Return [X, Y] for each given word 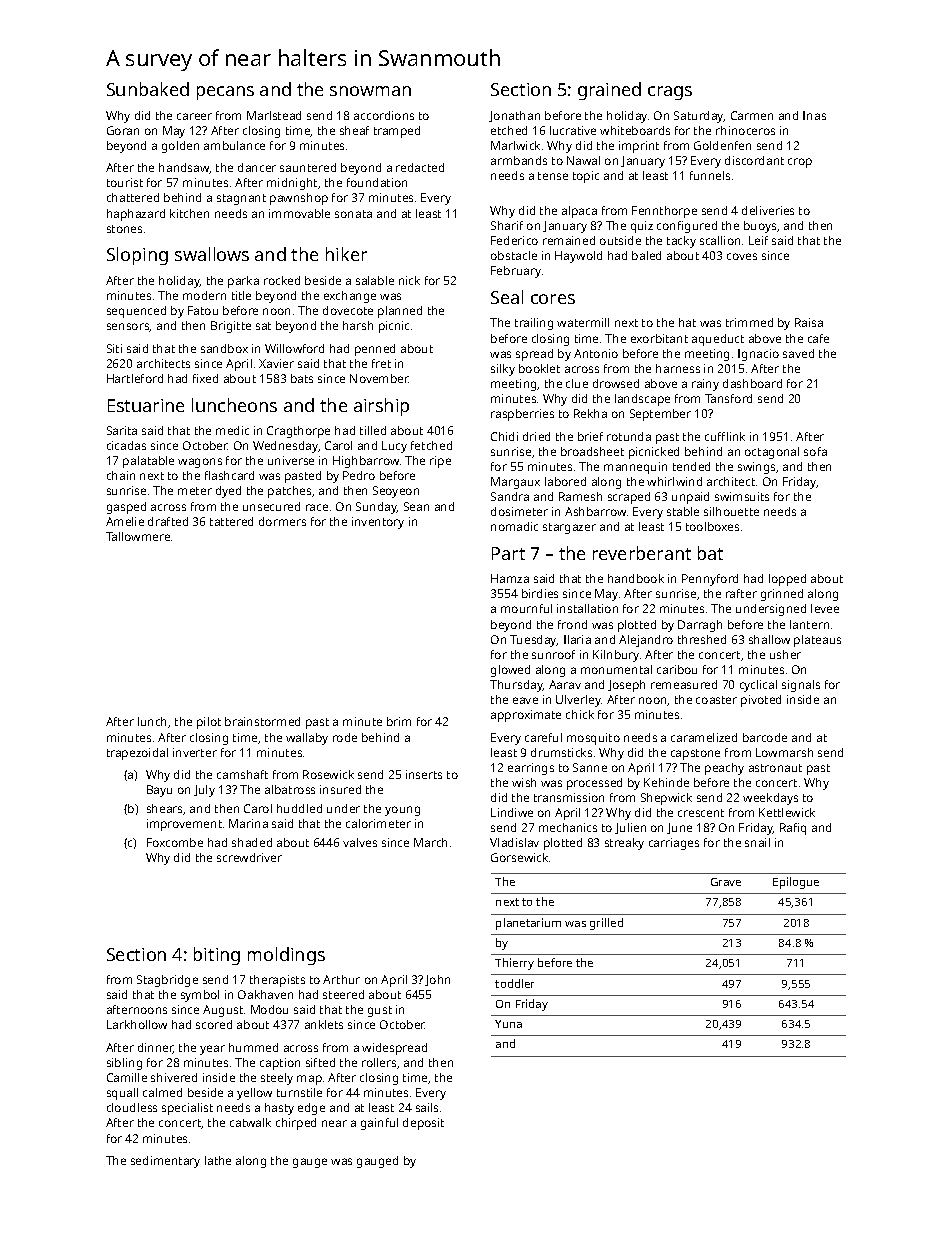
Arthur [341, 979]
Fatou [203, 310]
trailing [534, 324]
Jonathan [514, 116]
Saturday [699, 117]
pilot [209, 723]
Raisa [809, 322]
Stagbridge [167, 981]
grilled [606, 924]
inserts [424, 774]
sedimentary [165, 1162]
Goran [123, 130]
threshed [702, 639]
